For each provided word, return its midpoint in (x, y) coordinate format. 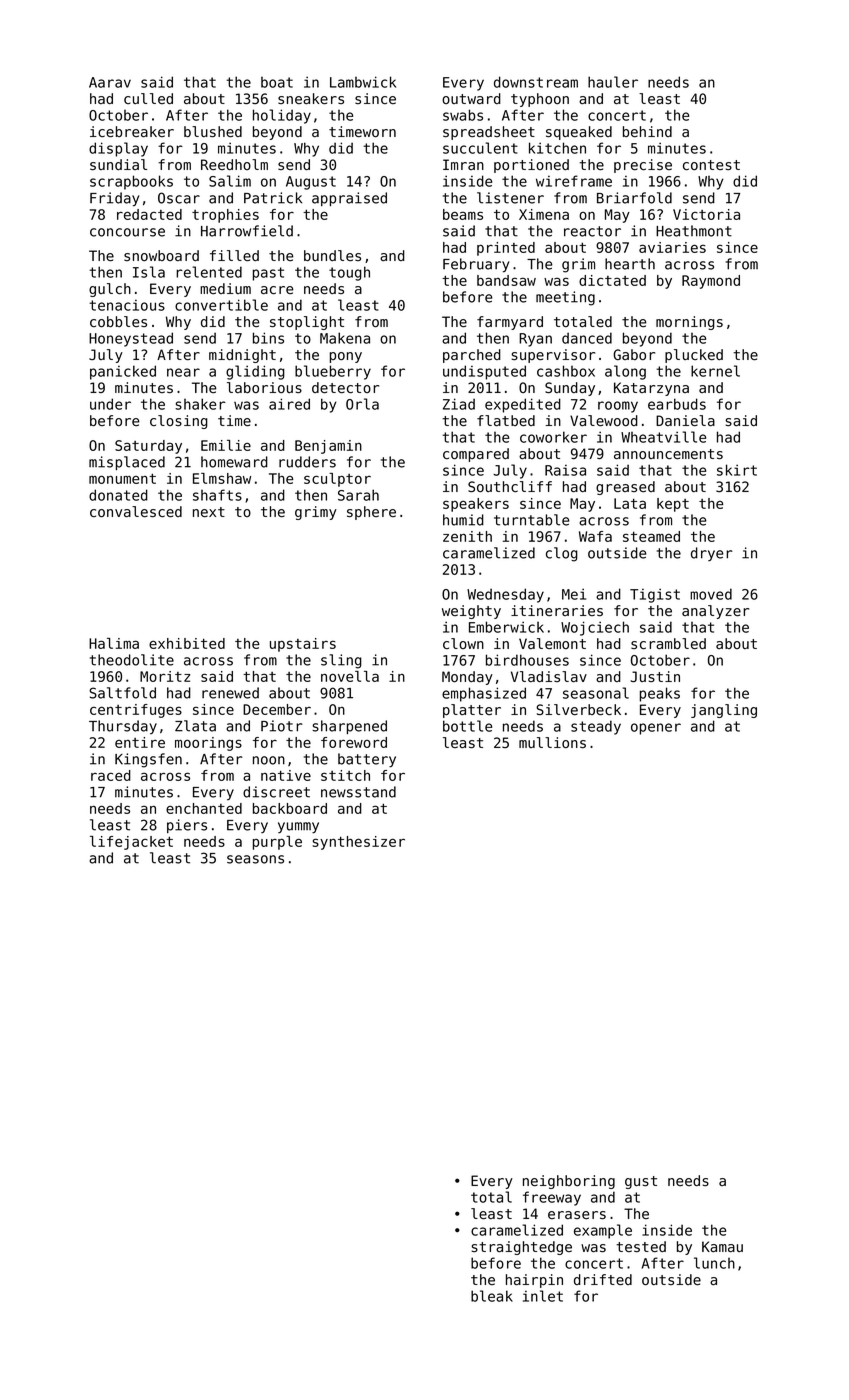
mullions (552, 742)
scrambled (668, 644)
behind (647, 132)
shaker (200, 404)
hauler (613, 82)
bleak (492, 1296)
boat (277, 82)
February (476, 265)
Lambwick (363, 82)
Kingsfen (148, 760)
